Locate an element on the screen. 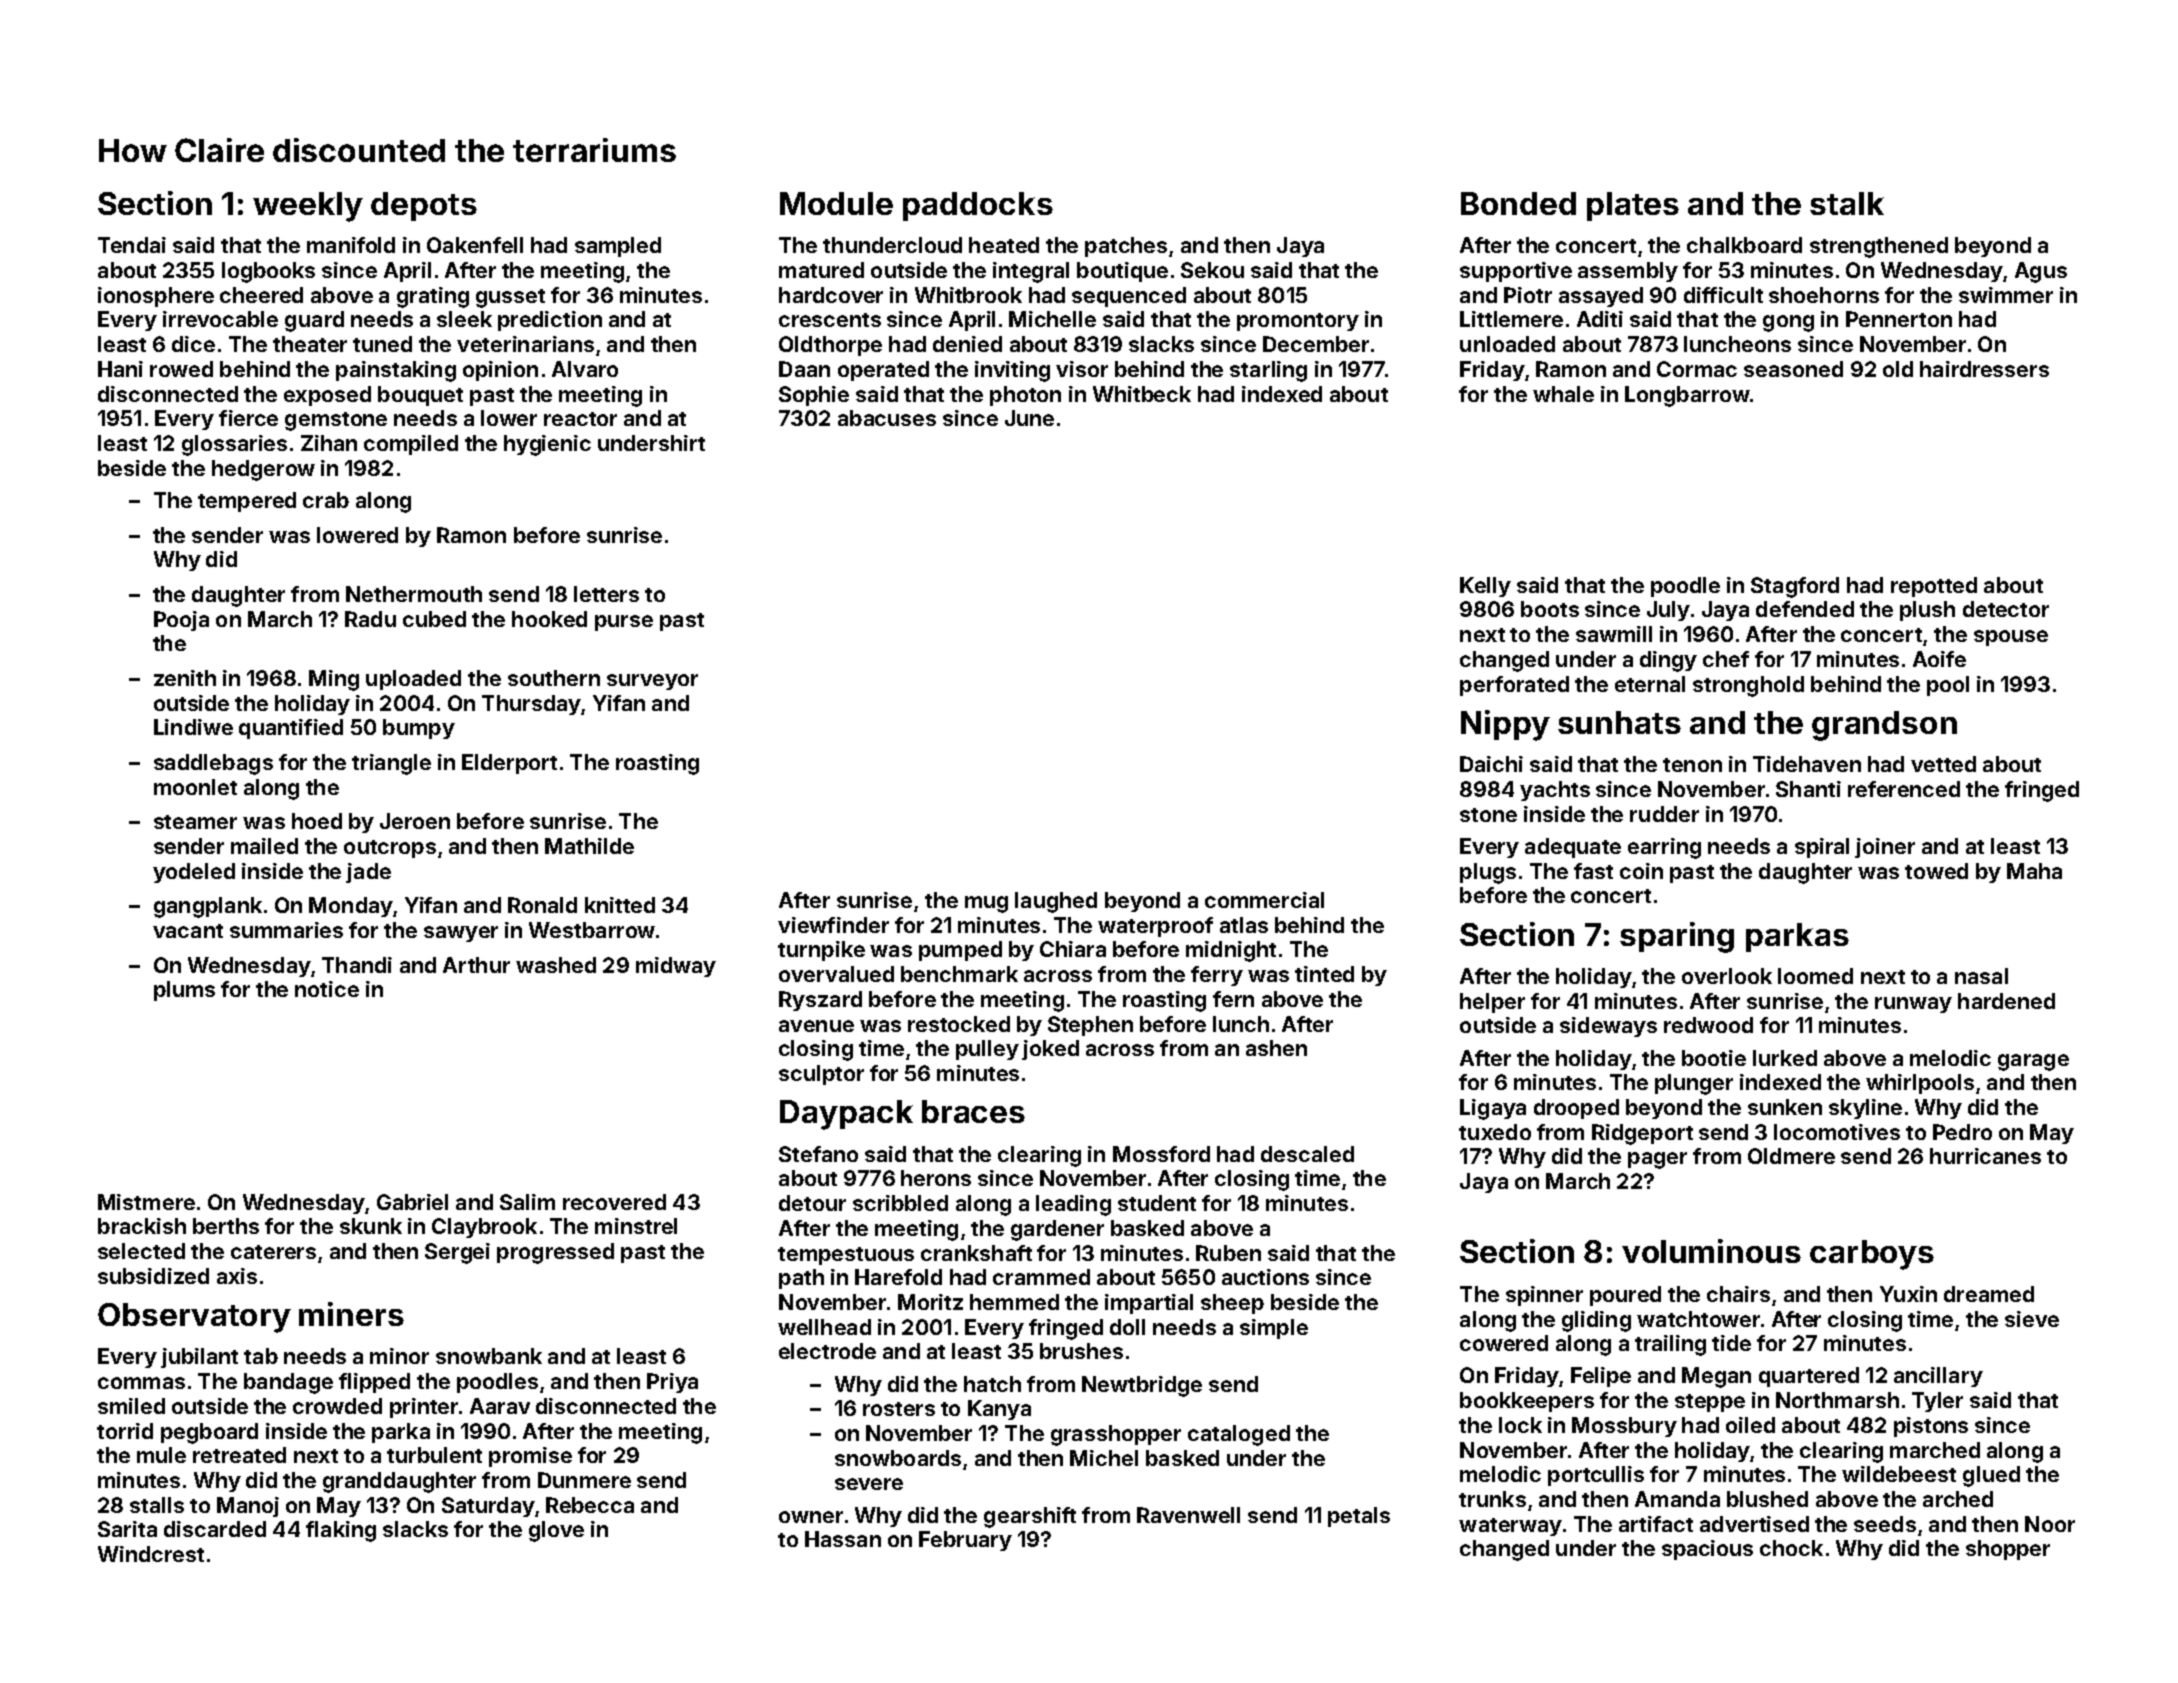  moonlet is located at coordinates (195, 787).
